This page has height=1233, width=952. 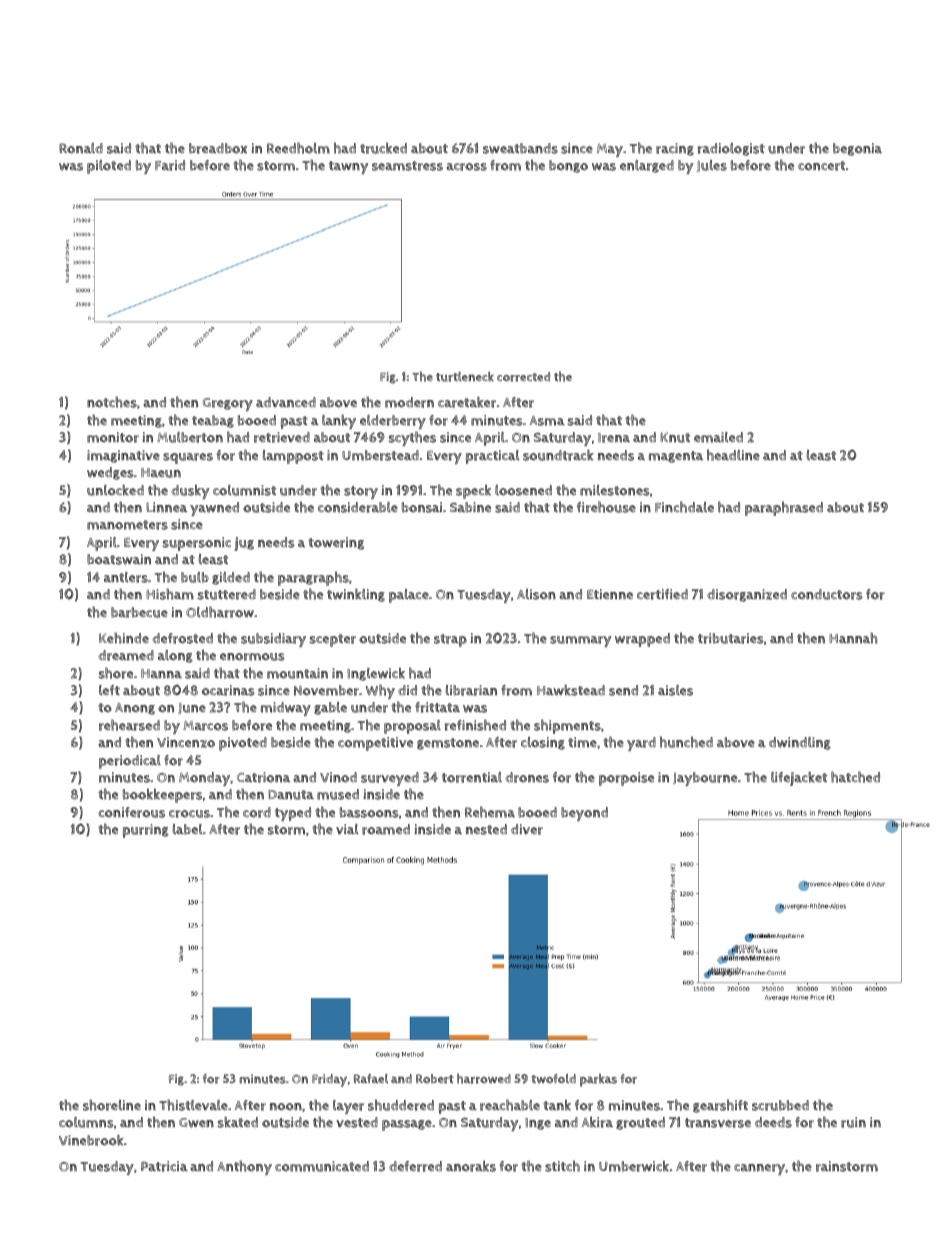 What do you see at coordinates (383, 148) in the page?
I see `trucked` at bounding box center [383, 148].
